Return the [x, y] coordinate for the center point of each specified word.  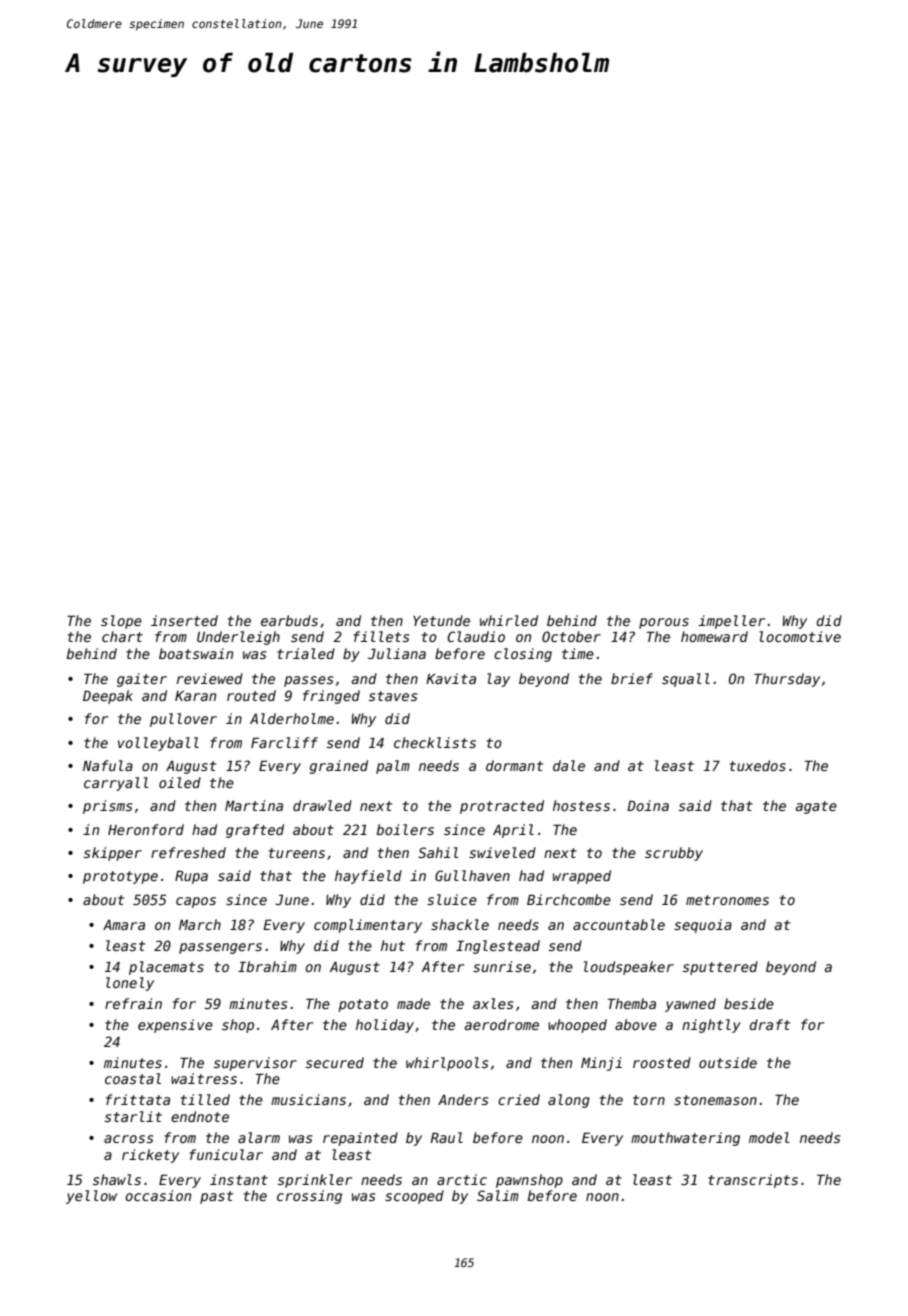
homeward [714, 636]
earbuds [289, 620]
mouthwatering [685, 1139]
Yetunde [441, 620]
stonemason [715, 1100]
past [216, 1197]
